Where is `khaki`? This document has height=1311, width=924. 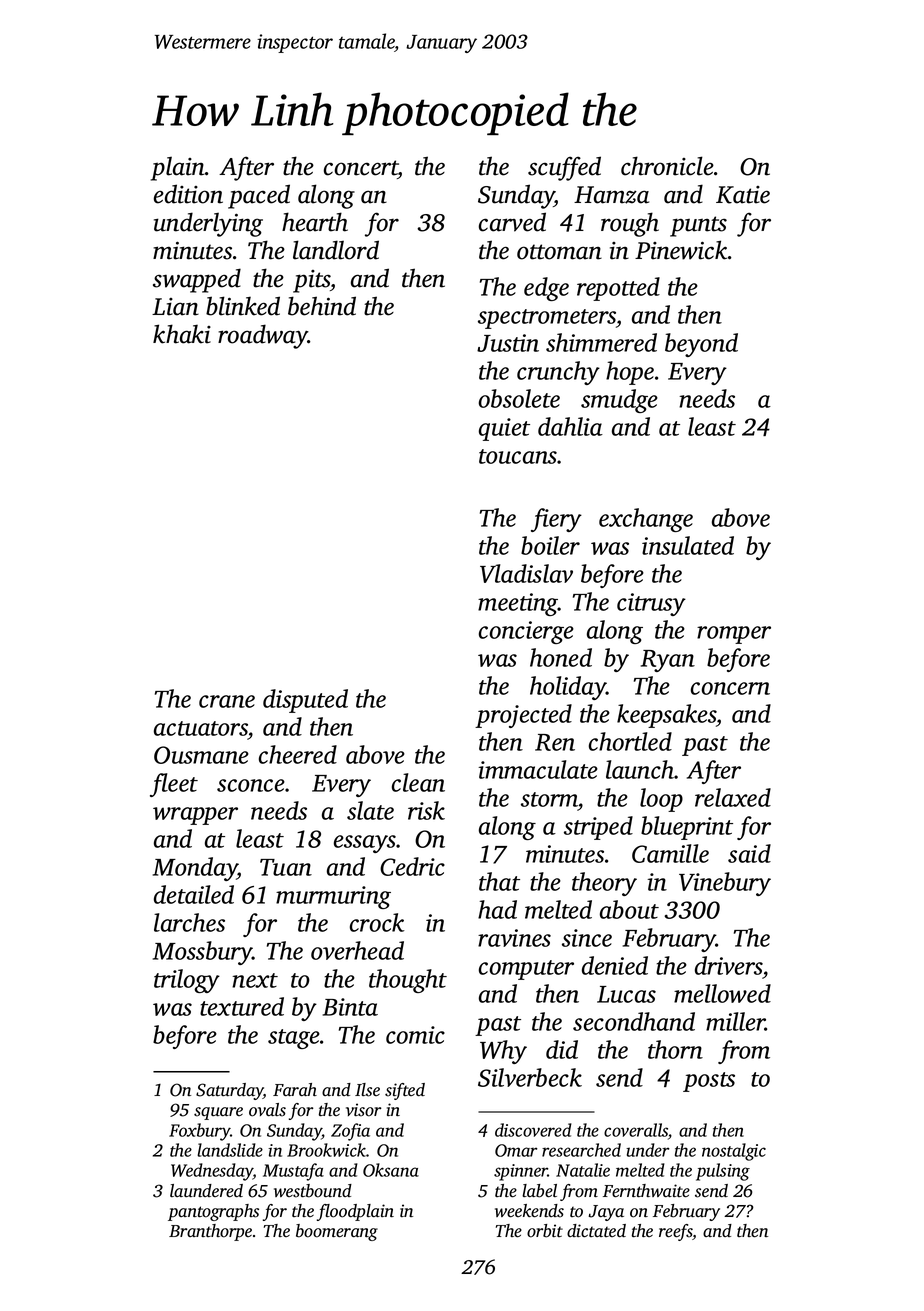 khaki is located at coordinates (182, 334).
